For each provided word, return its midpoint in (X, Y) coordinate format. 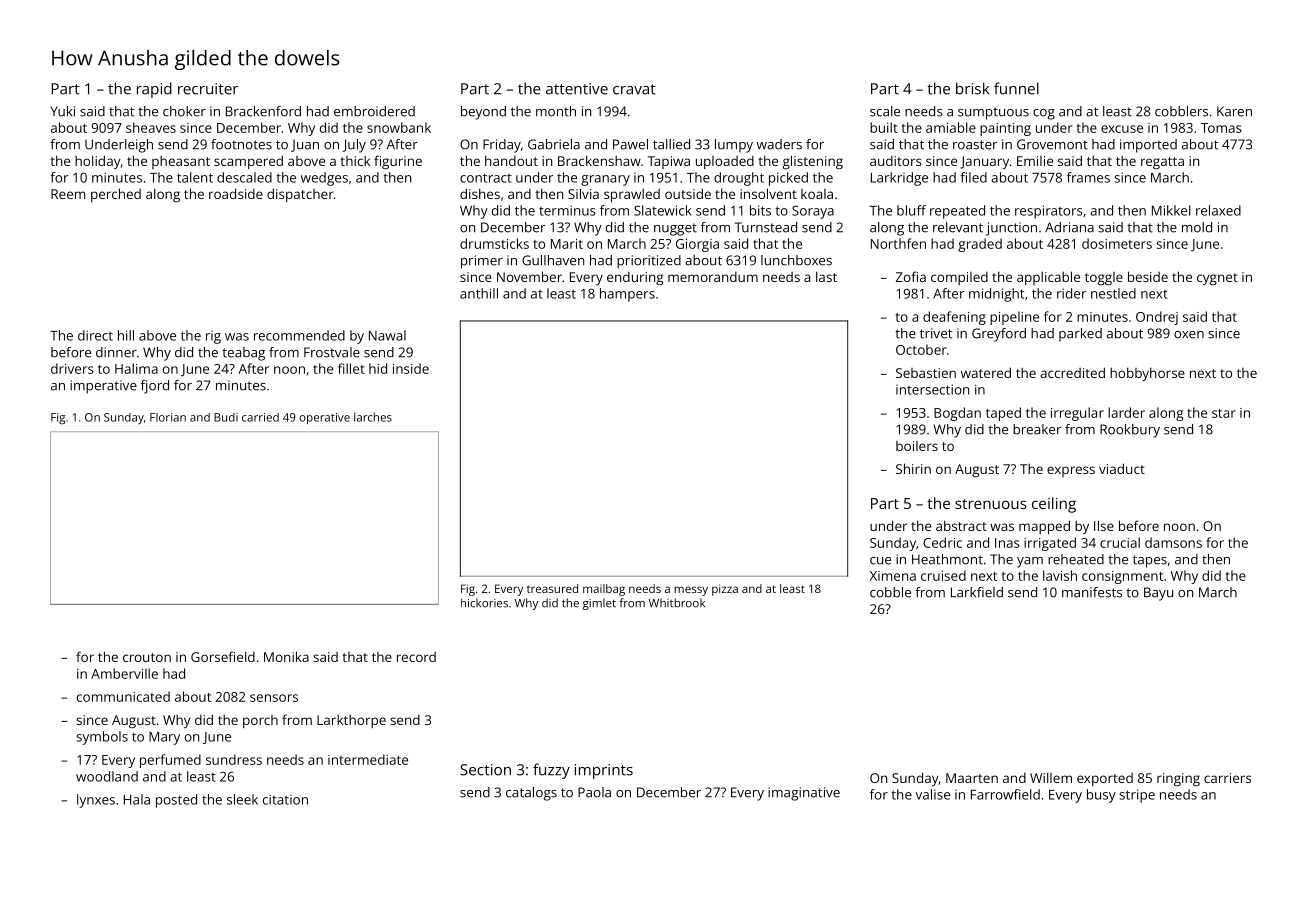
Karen (1234, 111)
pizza (725, 590)
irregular (1077, 414)
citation (285, 799)
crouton (147, 657)
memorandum (713, 277)
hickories (484, 603)
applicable (1048, 278)
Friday (502, 146)
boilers (917, 446)
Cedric (942, 542)
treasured (552, 588)
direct (95, 335)
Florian (168, 417)
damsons (1173, 542)
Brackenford (263, 111)
